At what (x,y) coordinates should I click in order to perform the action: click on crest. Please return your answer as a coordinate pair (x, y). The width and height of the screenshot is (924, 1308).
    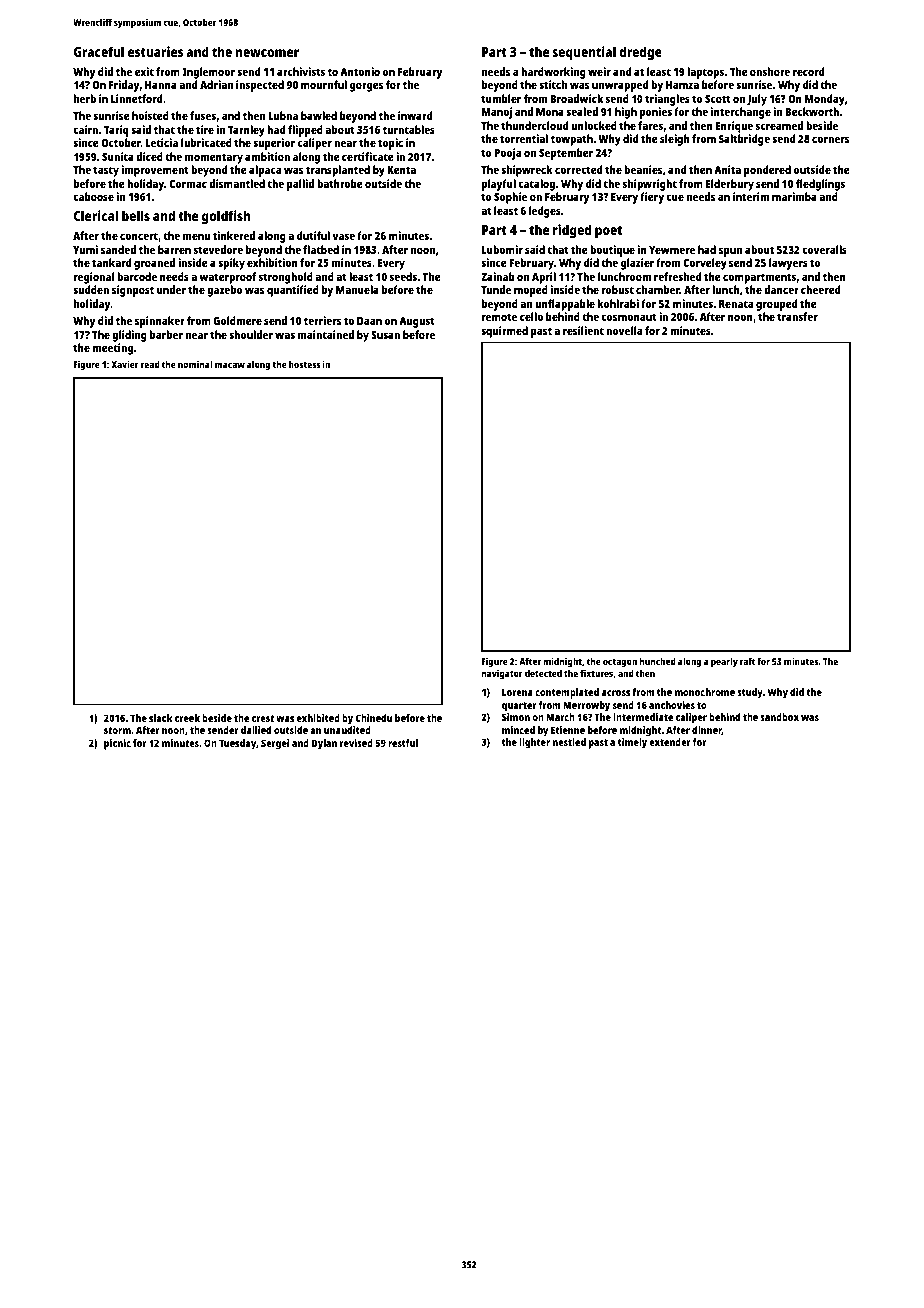
    Looking at the image, I should click on (263, 718).
